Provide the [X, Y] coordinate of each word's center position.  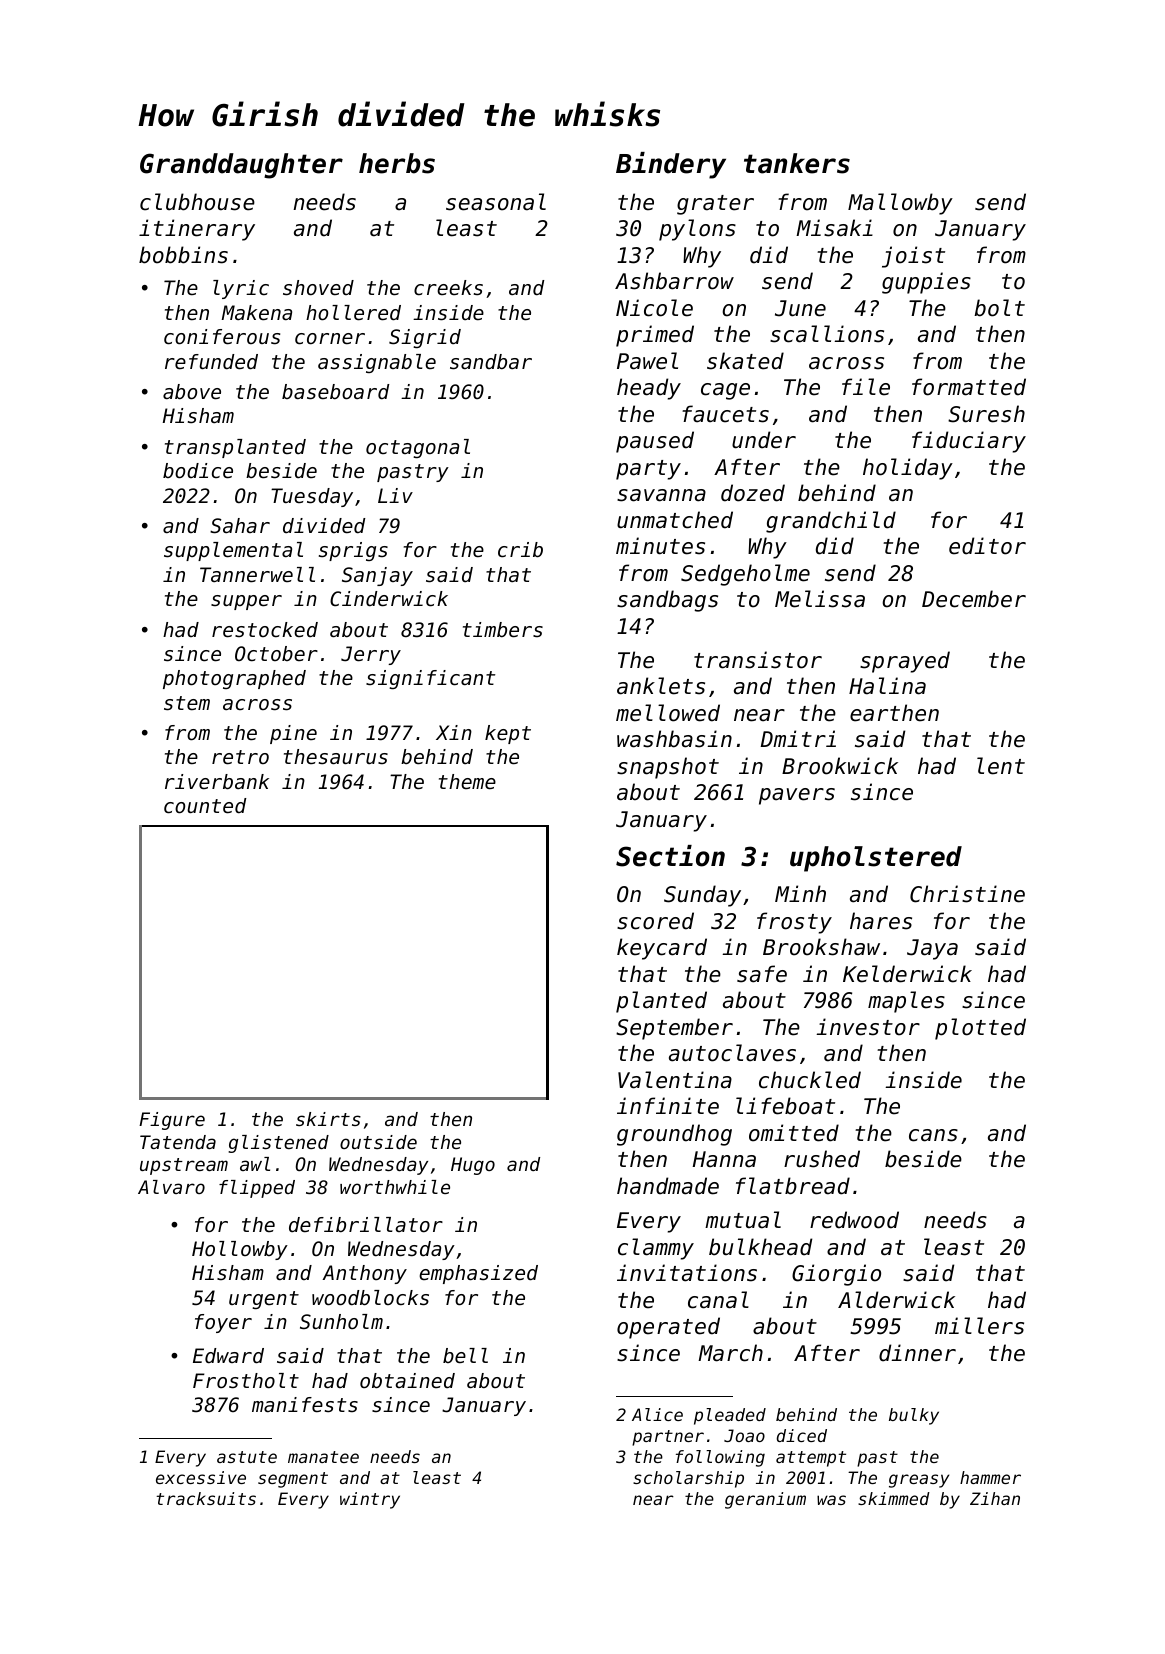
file [866, 387]
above [192, 392]
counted [205, 806]
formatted [969, 387]
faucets [725, 414]
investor [868, 1027]
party [648, 470]
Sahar [240, 526]
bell [465, 1356]
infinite [668, 1106]
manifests [305, 1405]
